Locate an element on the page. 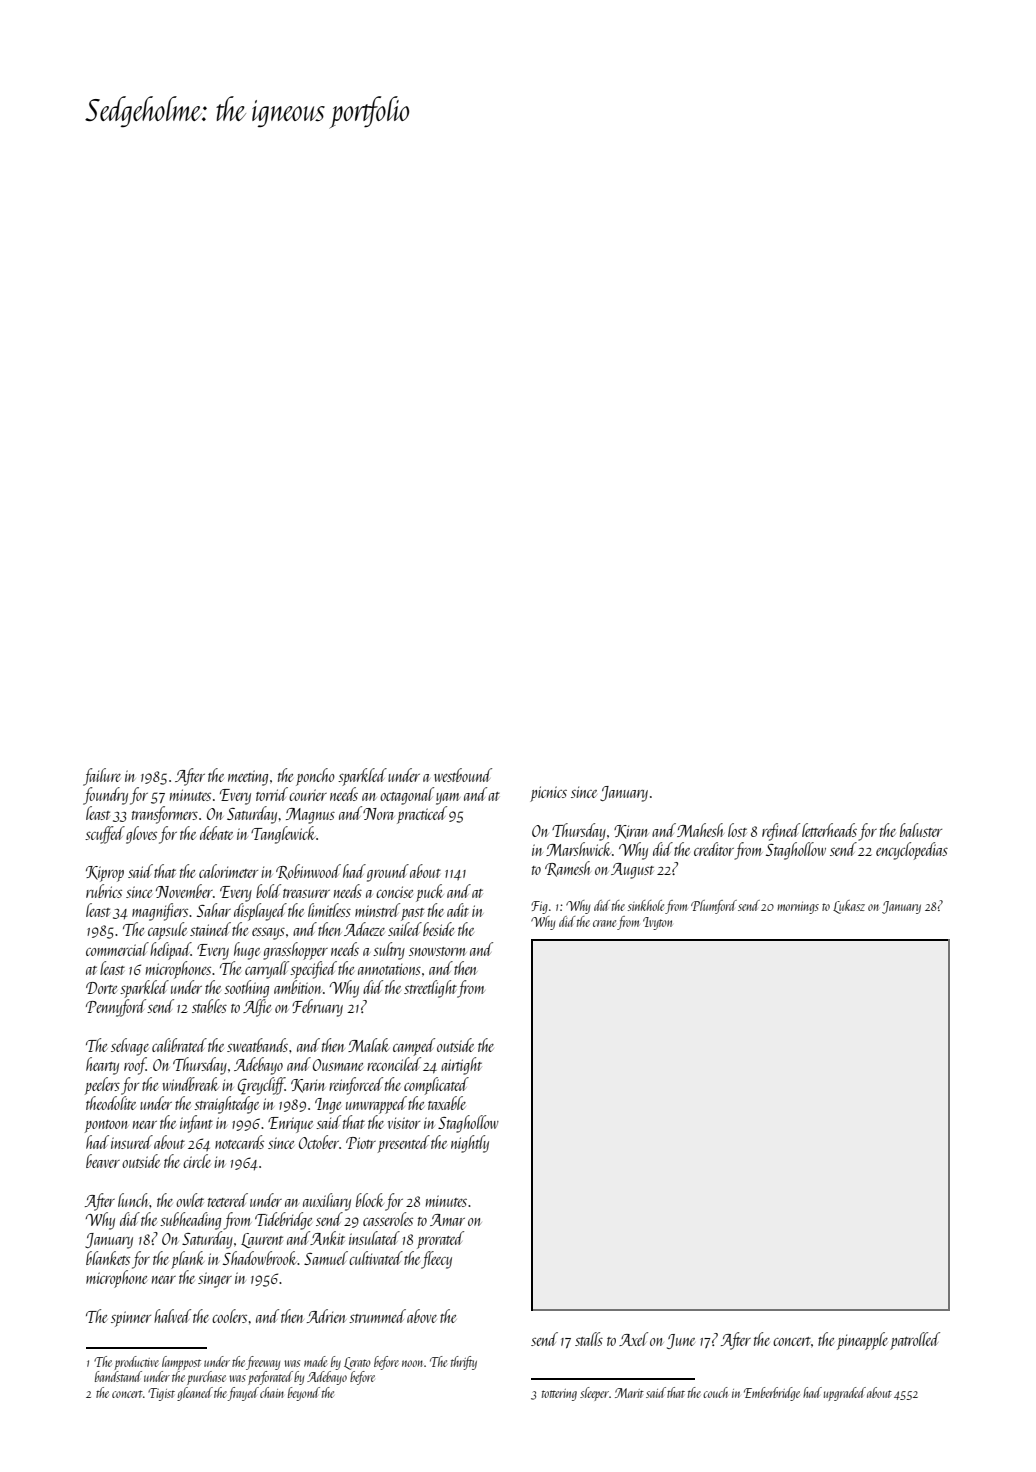 The height and width of the image is (1472, 1036). letterheads is located at coordinates (829, 830).
